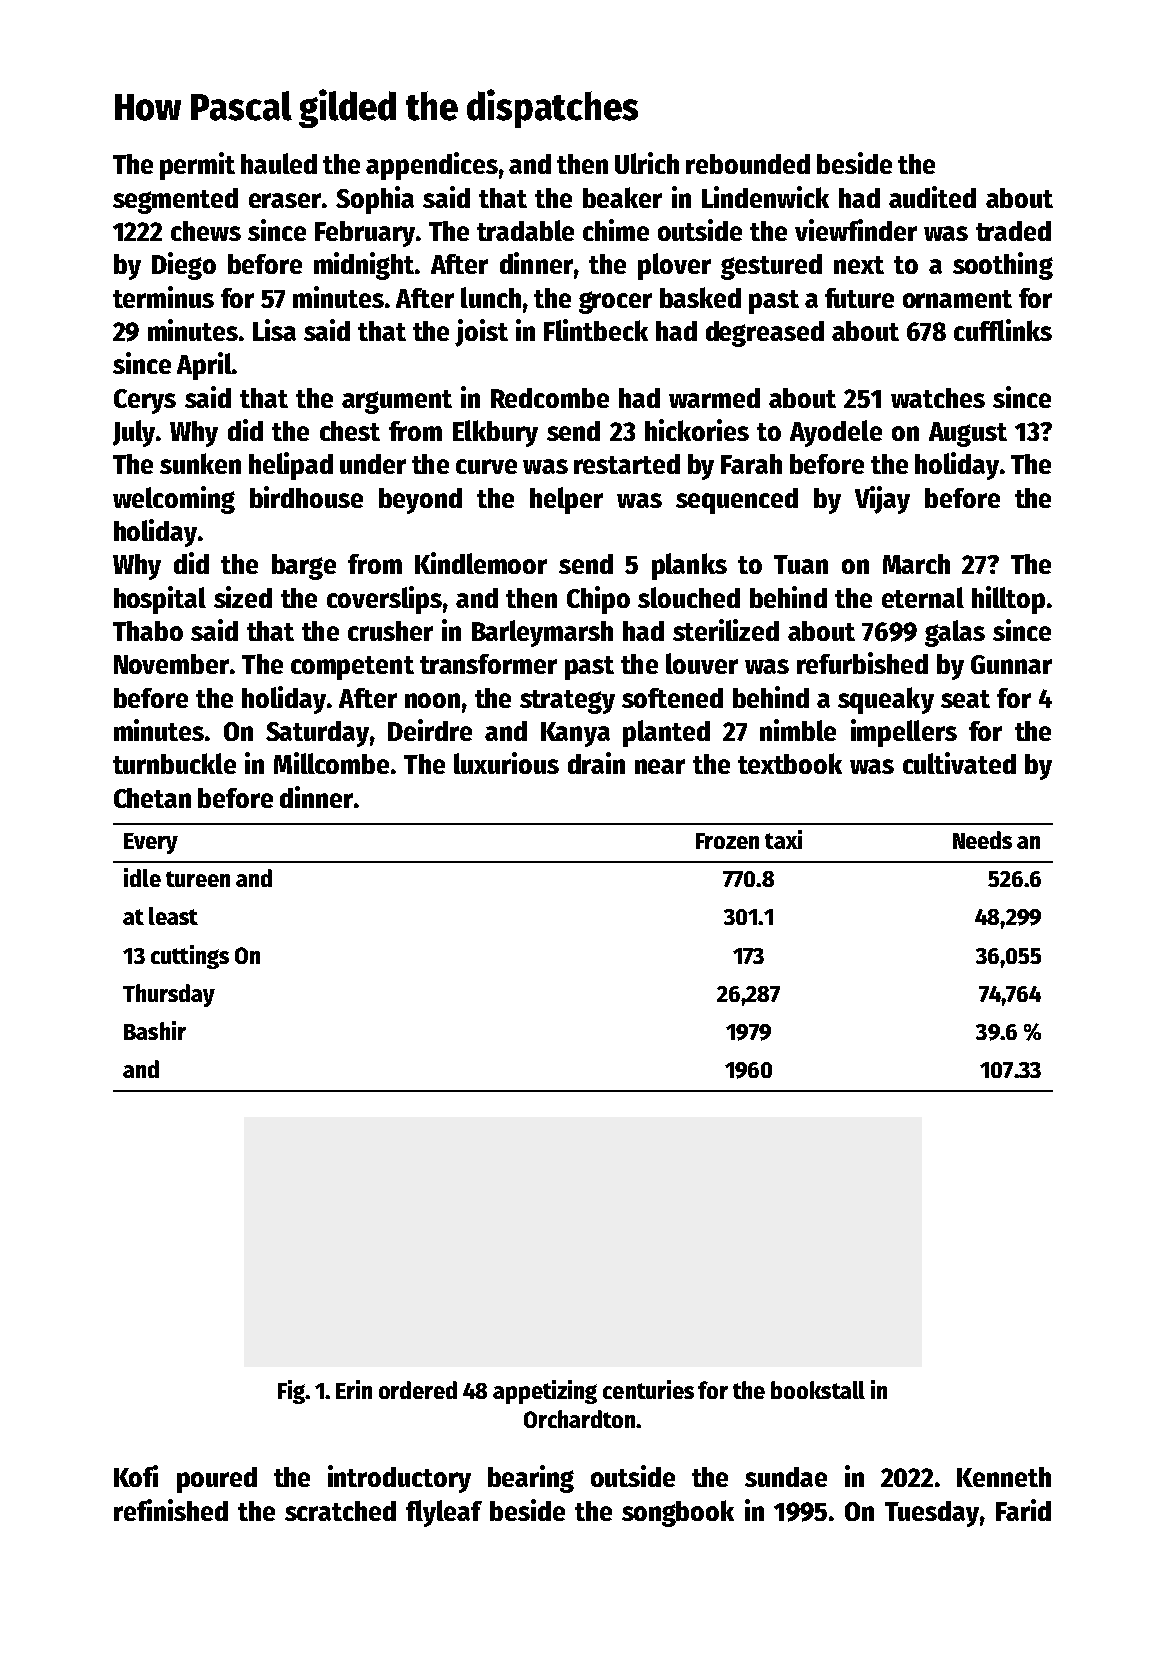 This document has height=1654, width=1165. I want to click on permit, so click(197, 166).
